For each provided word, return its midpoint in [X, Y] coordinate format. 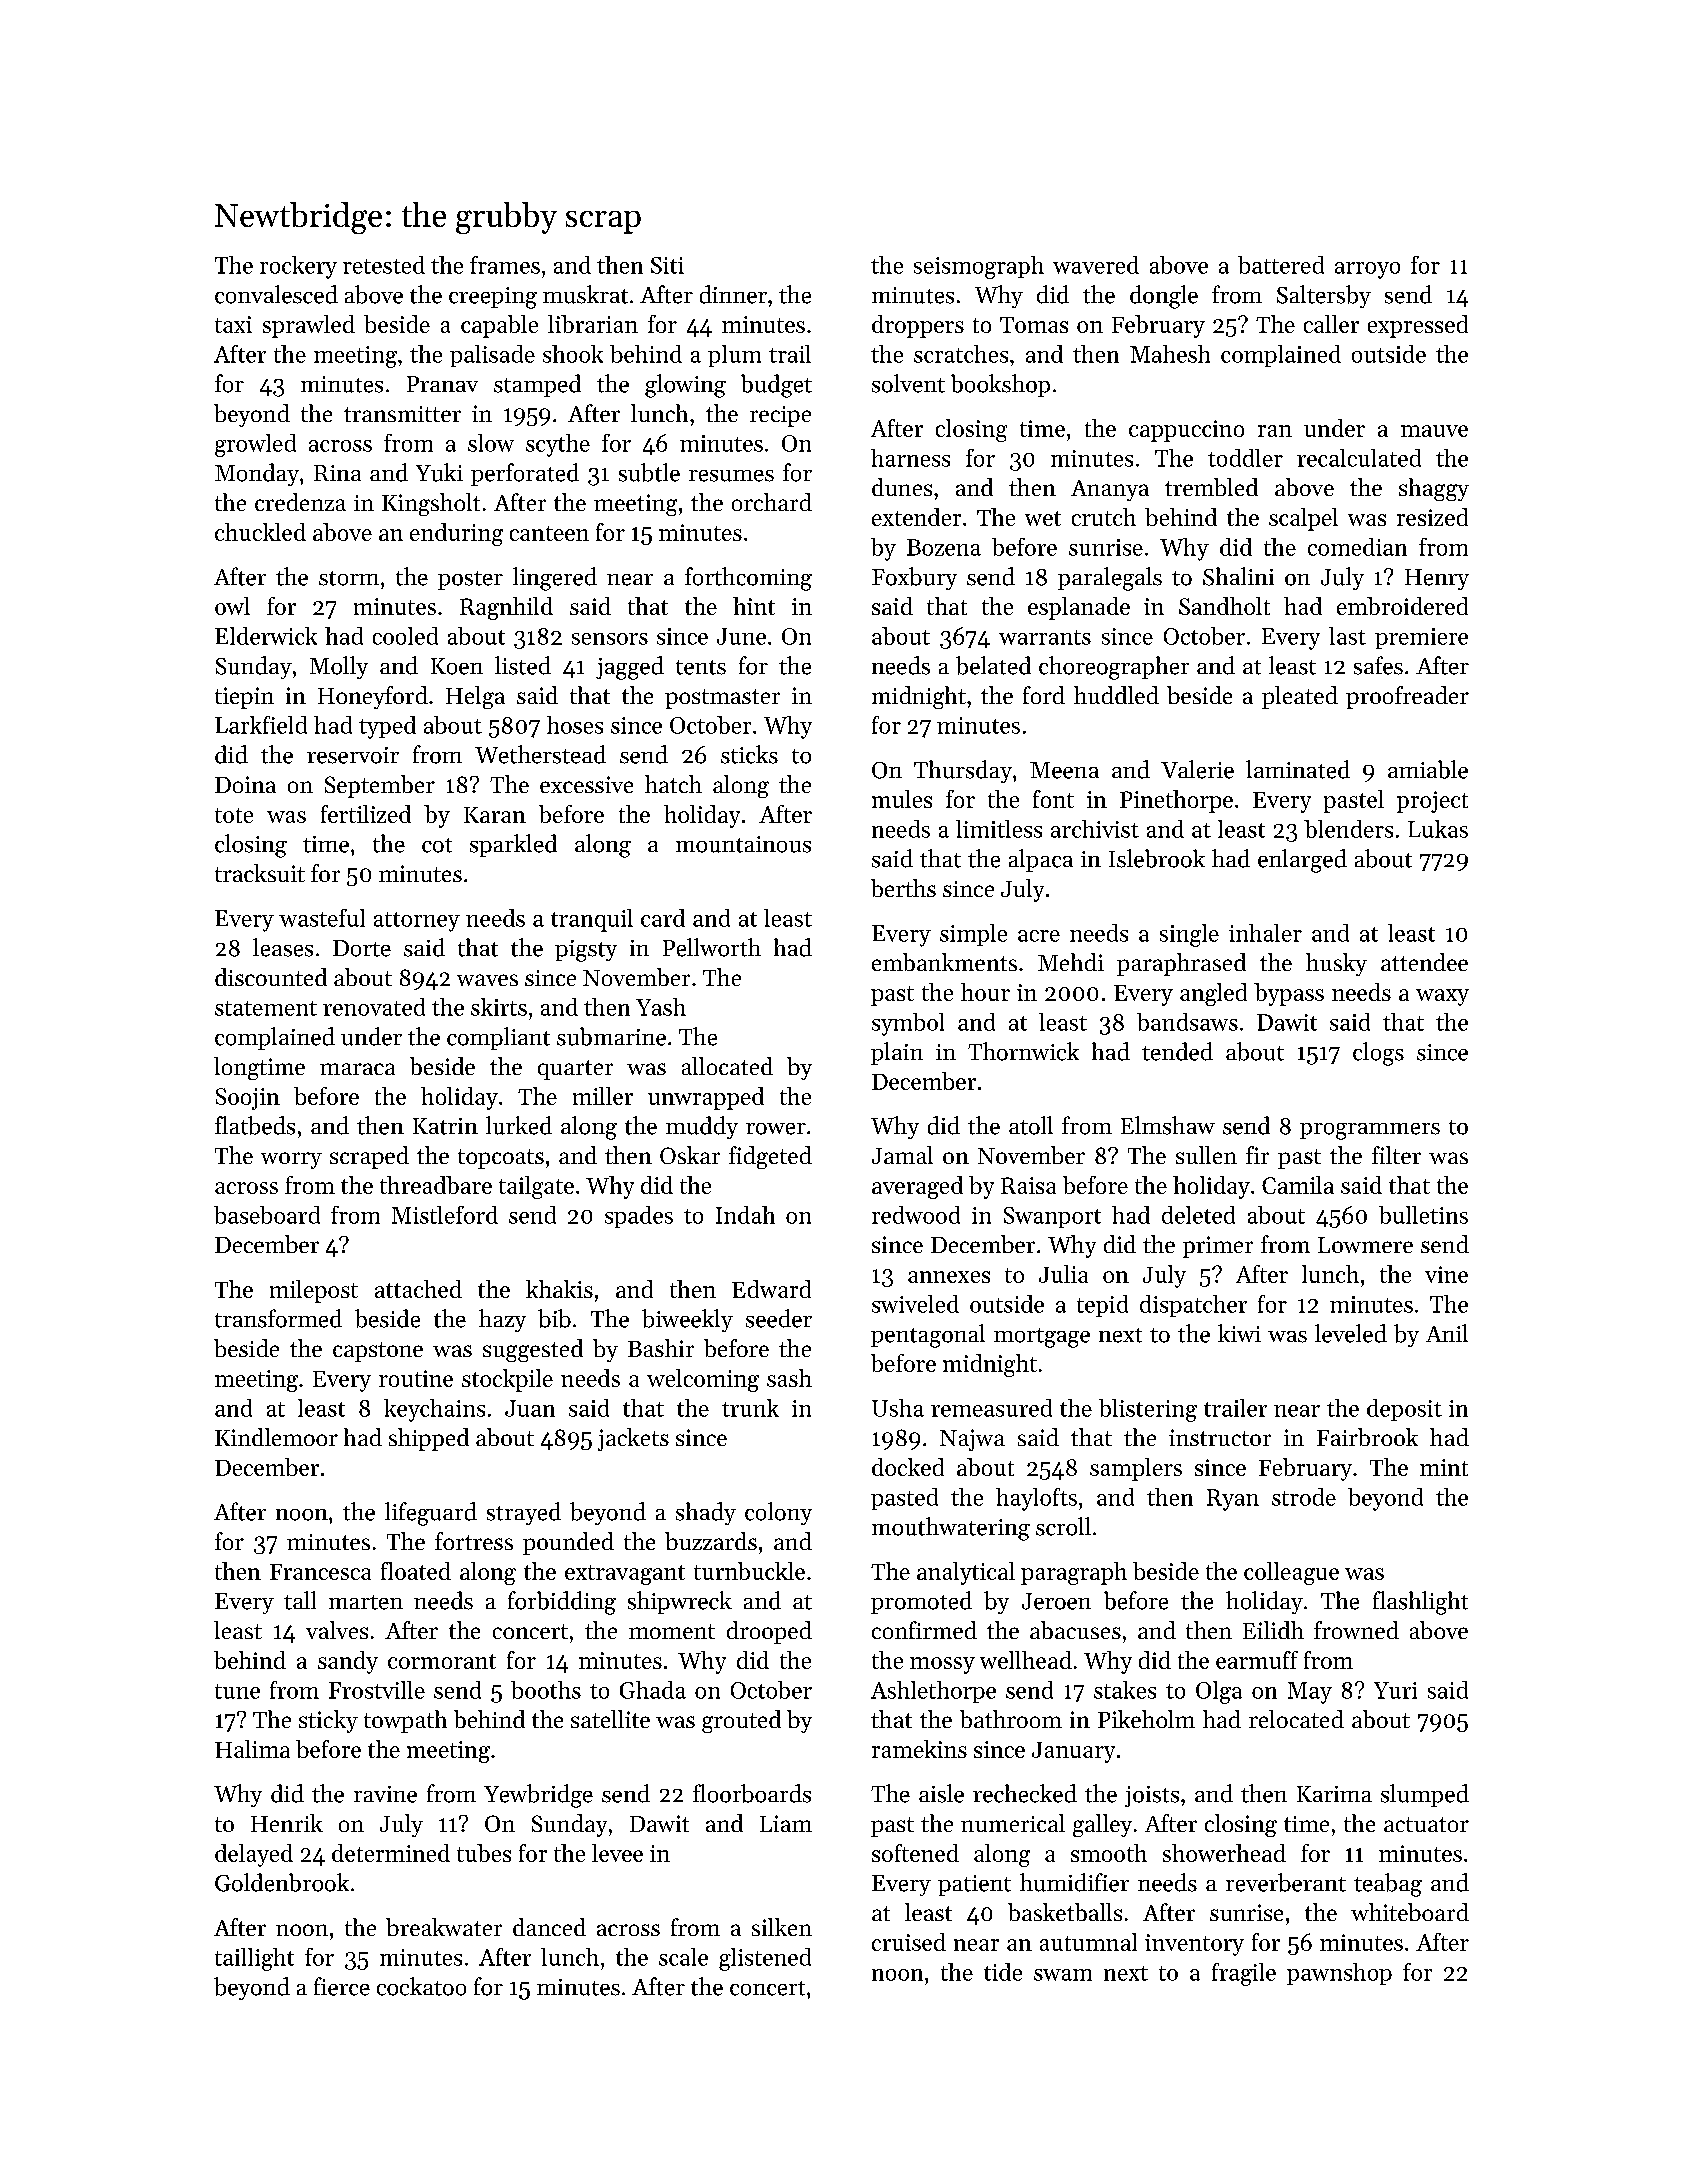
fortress [474, 1541]
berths [903, 888]
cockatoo [421, 1986]
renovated [374, 1007]
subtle [649, 472]
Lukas [1438, 829]
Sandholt [1224, 606]
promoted [921, 1602]
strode [1304, 1497]
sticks [749, 754]
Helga [475, 697]
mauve [1434, 431]
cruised [909, 1942]
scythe [558, 445]
